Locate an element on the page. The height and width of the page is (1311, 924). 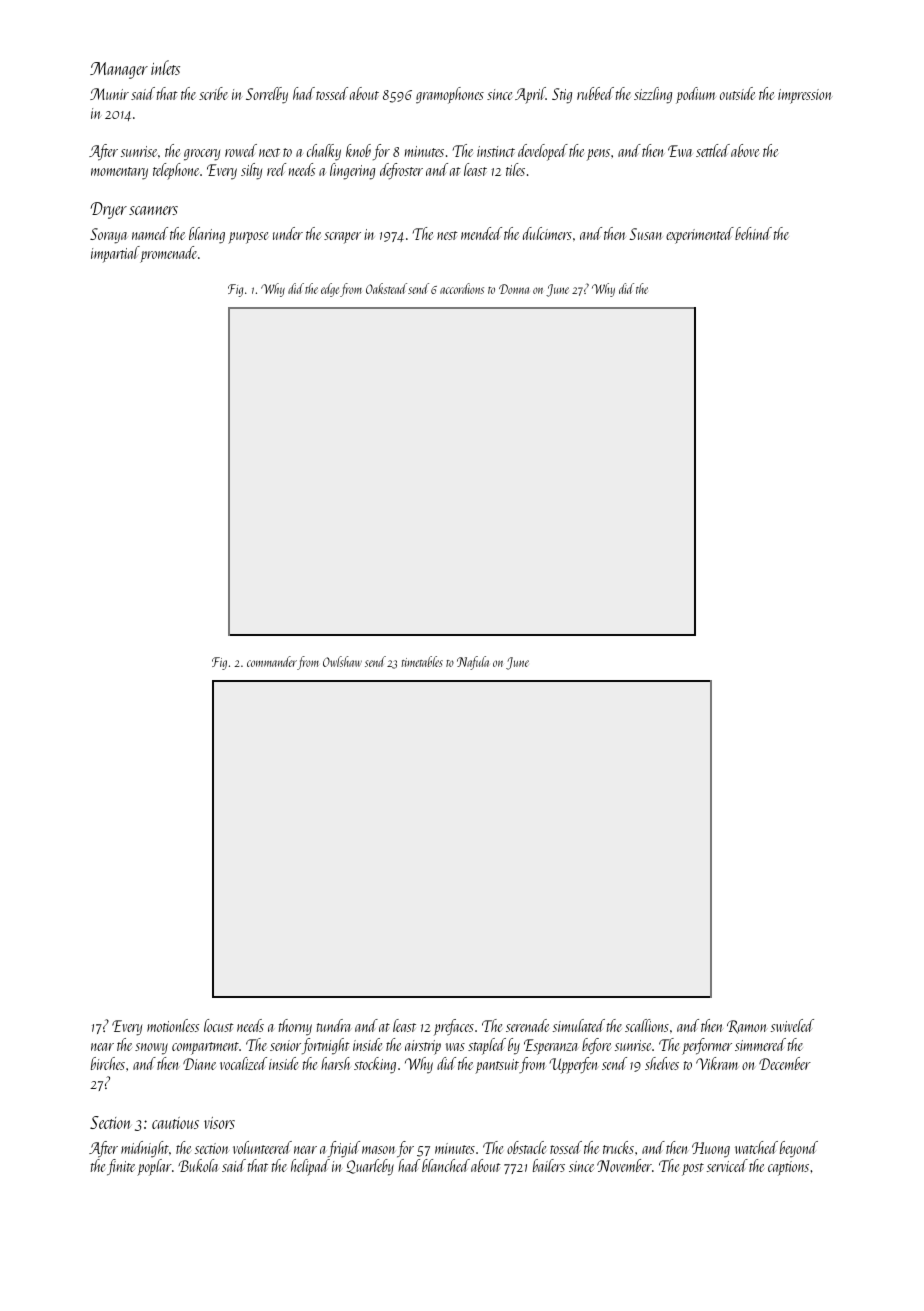
impression is located at coordinates (805, 96).
